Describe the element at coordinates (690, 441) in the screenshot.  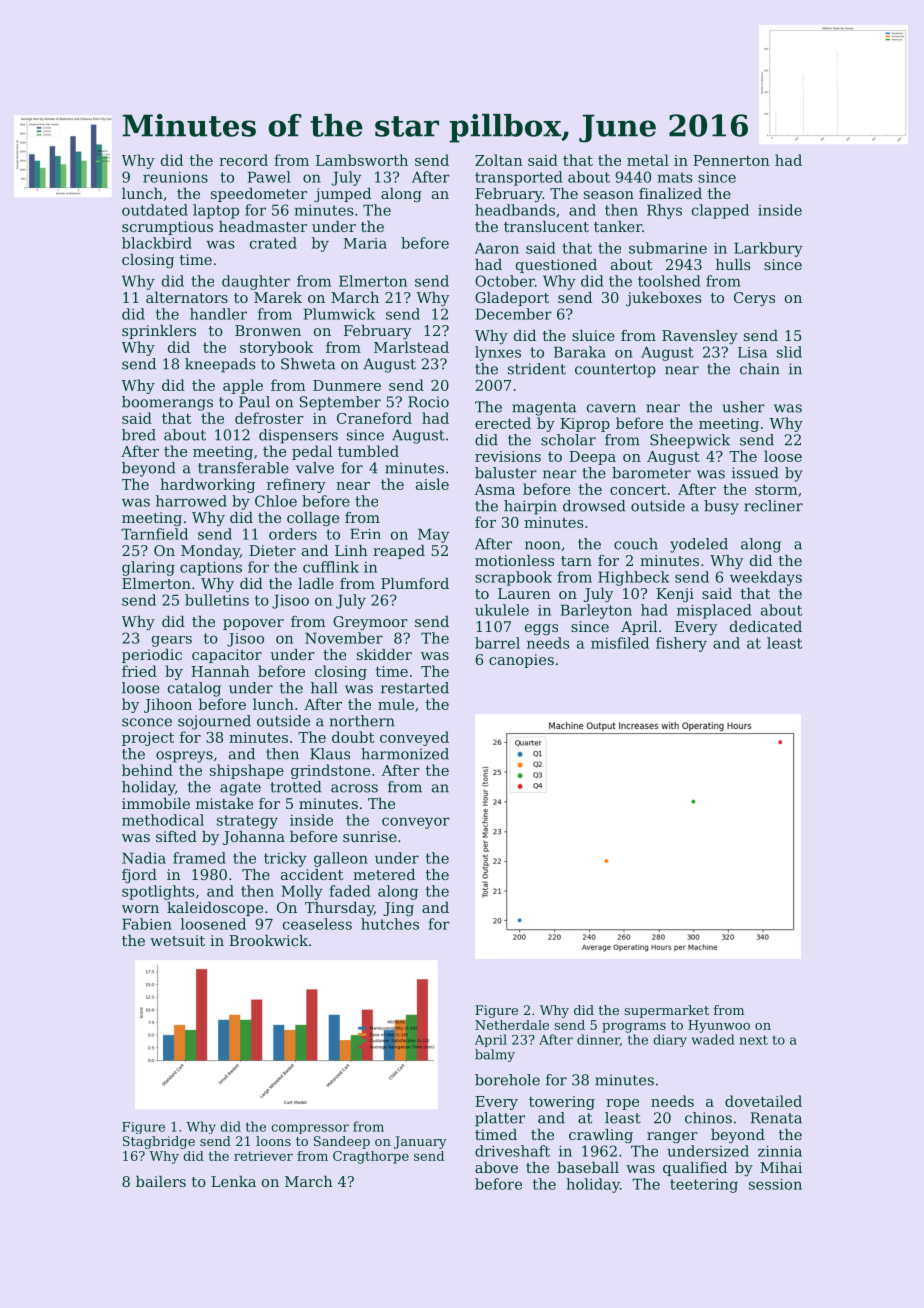
I see `Sheepwick` at that location.
